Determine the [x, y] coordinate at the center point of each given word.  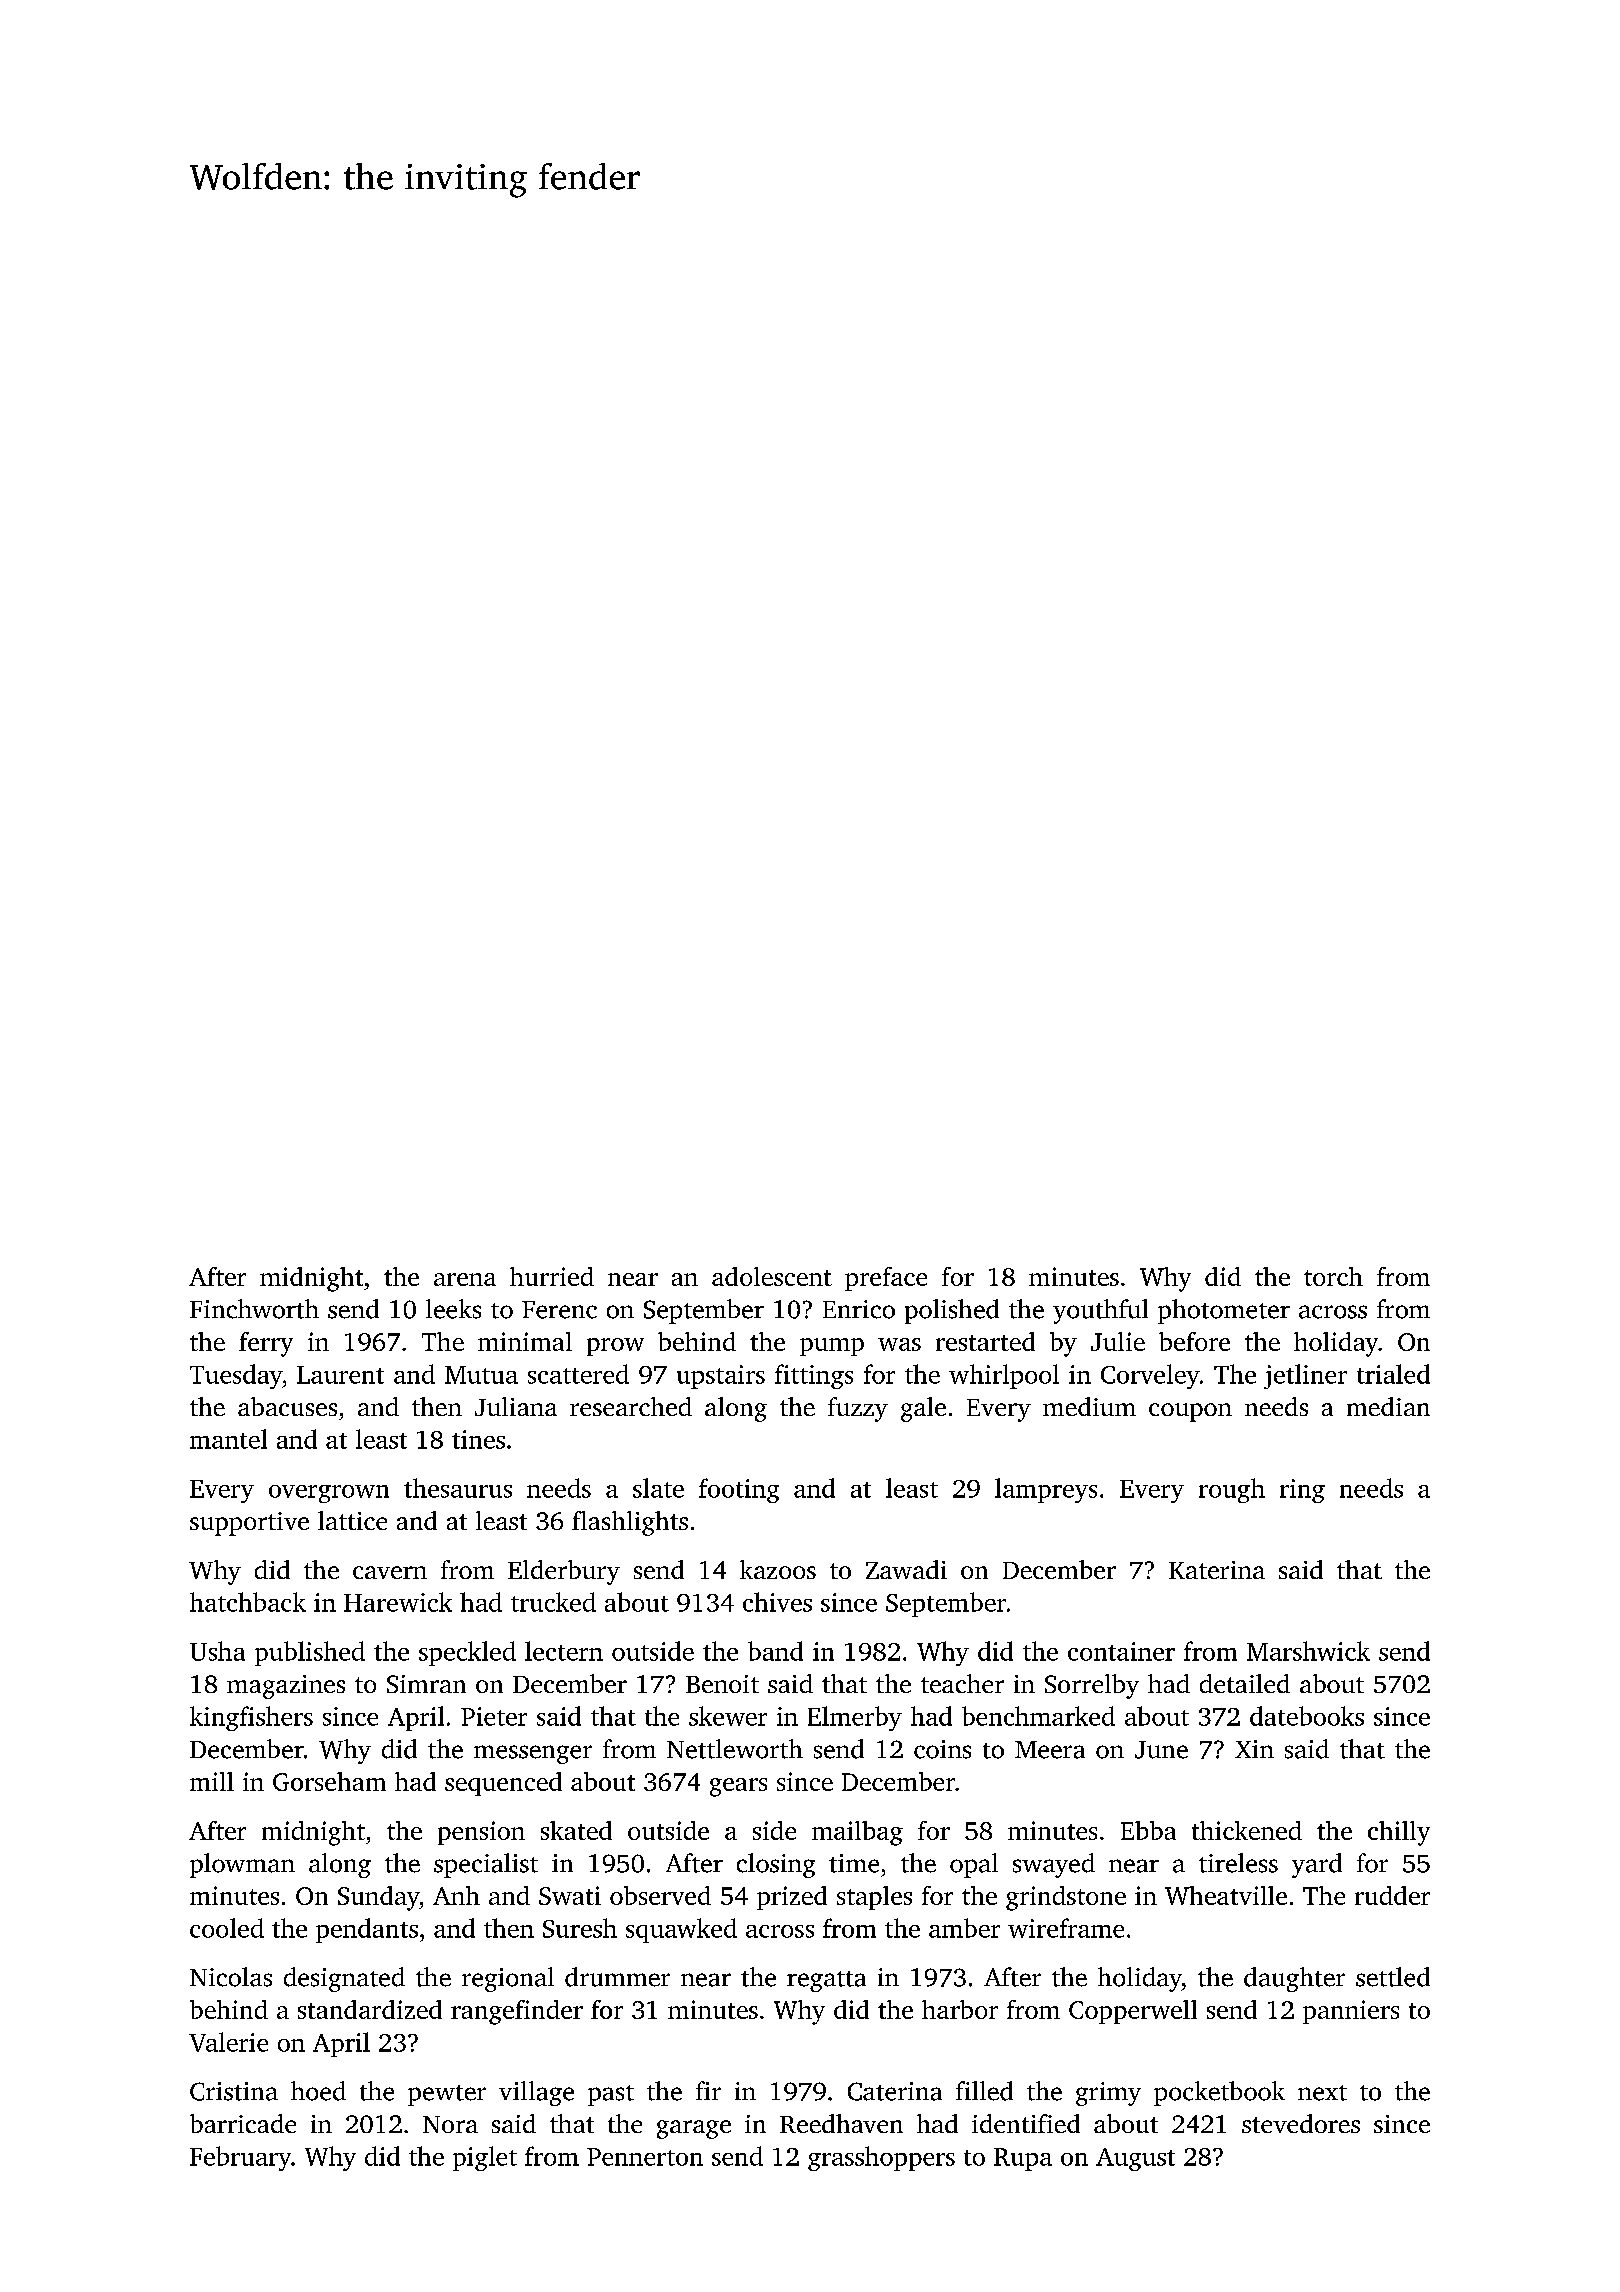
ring [1302, 1491]
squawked [681, 1930]
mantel [228, 1439]
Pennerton [645, 2157]
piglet [485, 2158]
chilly [1399, 1833]
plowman [242, 1865]
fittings [814, 1376]
